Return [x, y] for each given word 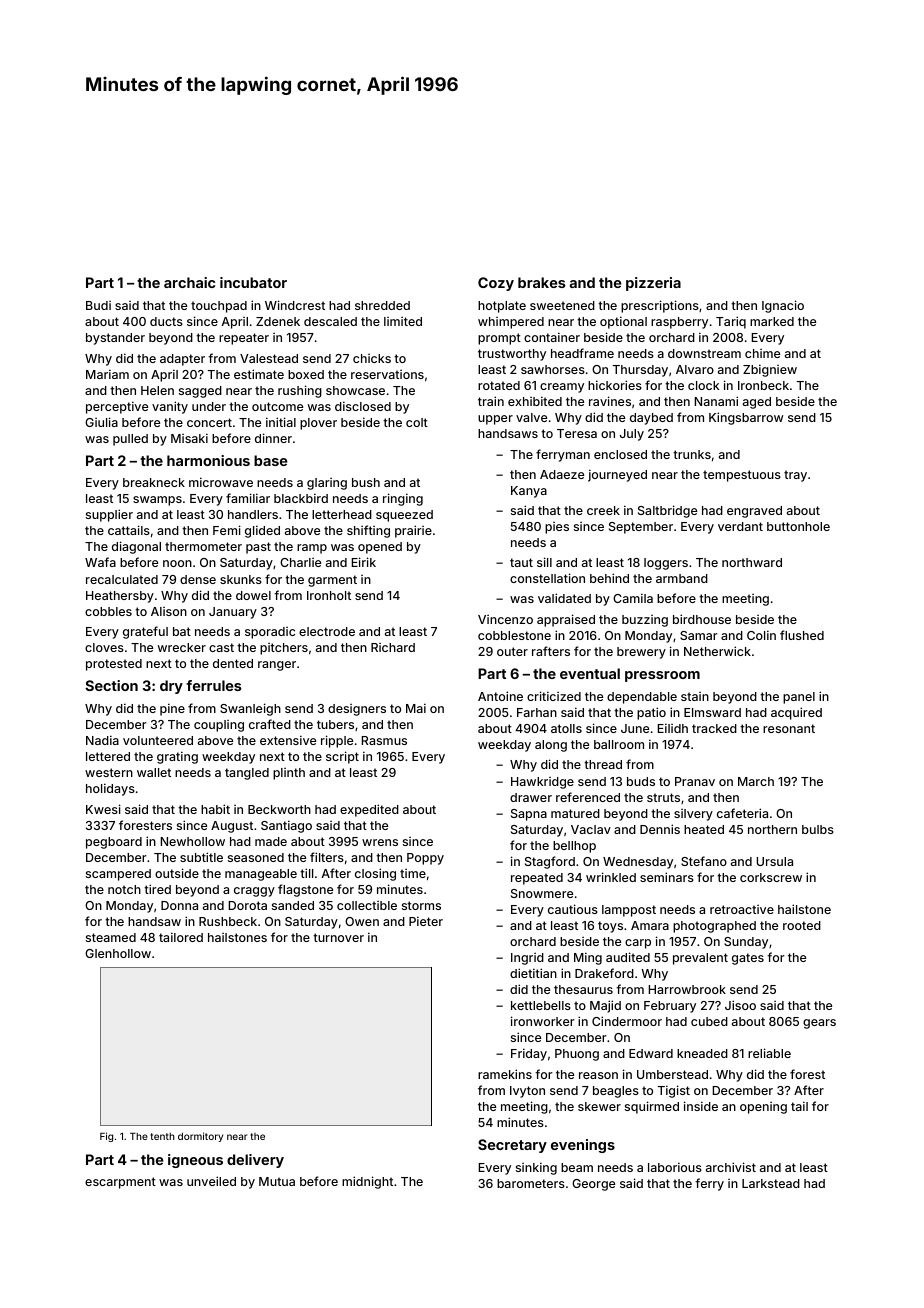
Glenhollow [118, 953]
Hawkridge [542, 783]
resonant [789, 728]
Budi [98, 305]
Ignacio [783, 306]
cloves [104, 647]
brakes [542, 282]
